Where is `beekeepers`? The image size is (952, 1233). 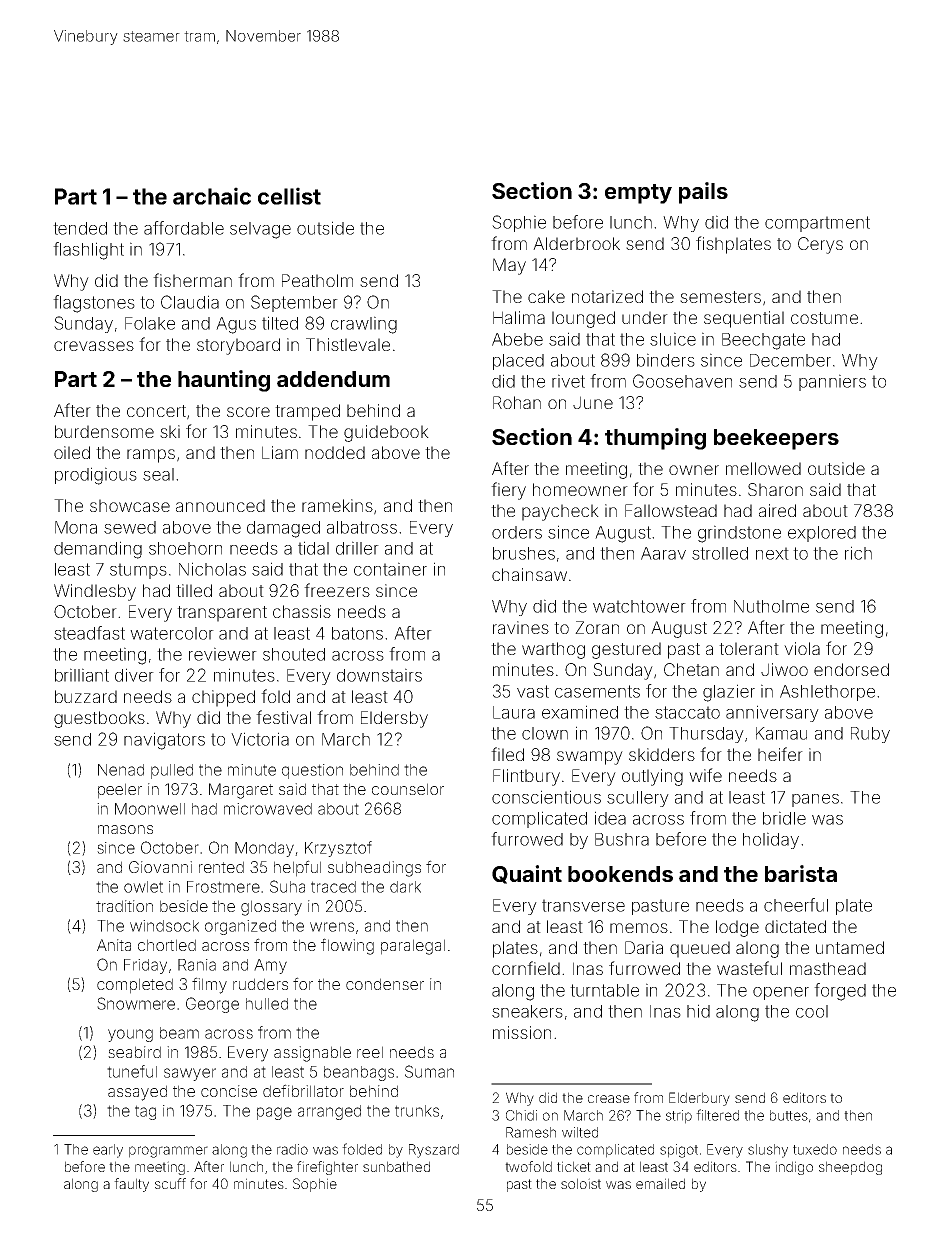
beekeepers is located at coordinates (776, 439).
